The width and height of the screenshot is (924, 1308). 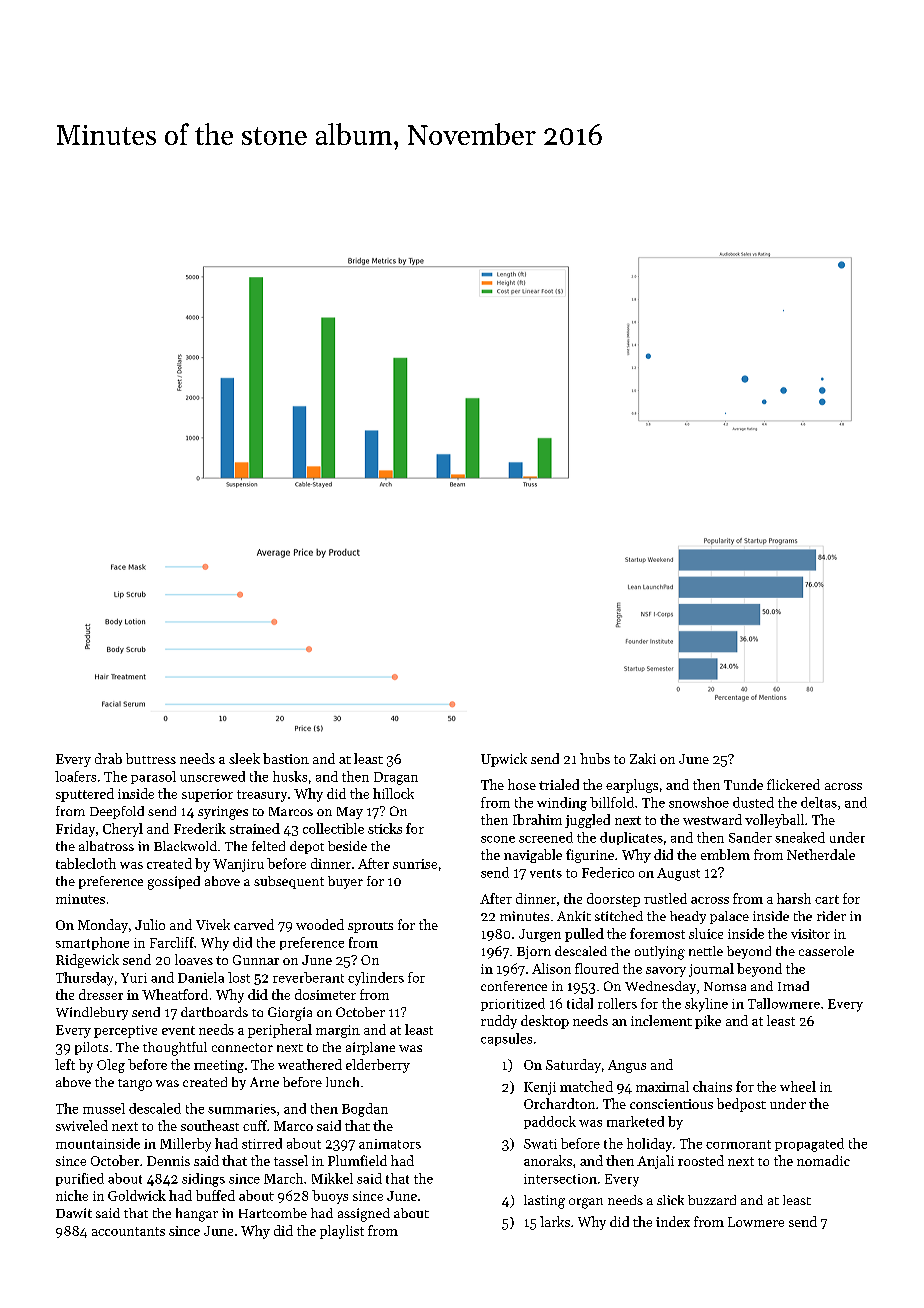 I want to click on roosted, so click(x=701, y=1160).
